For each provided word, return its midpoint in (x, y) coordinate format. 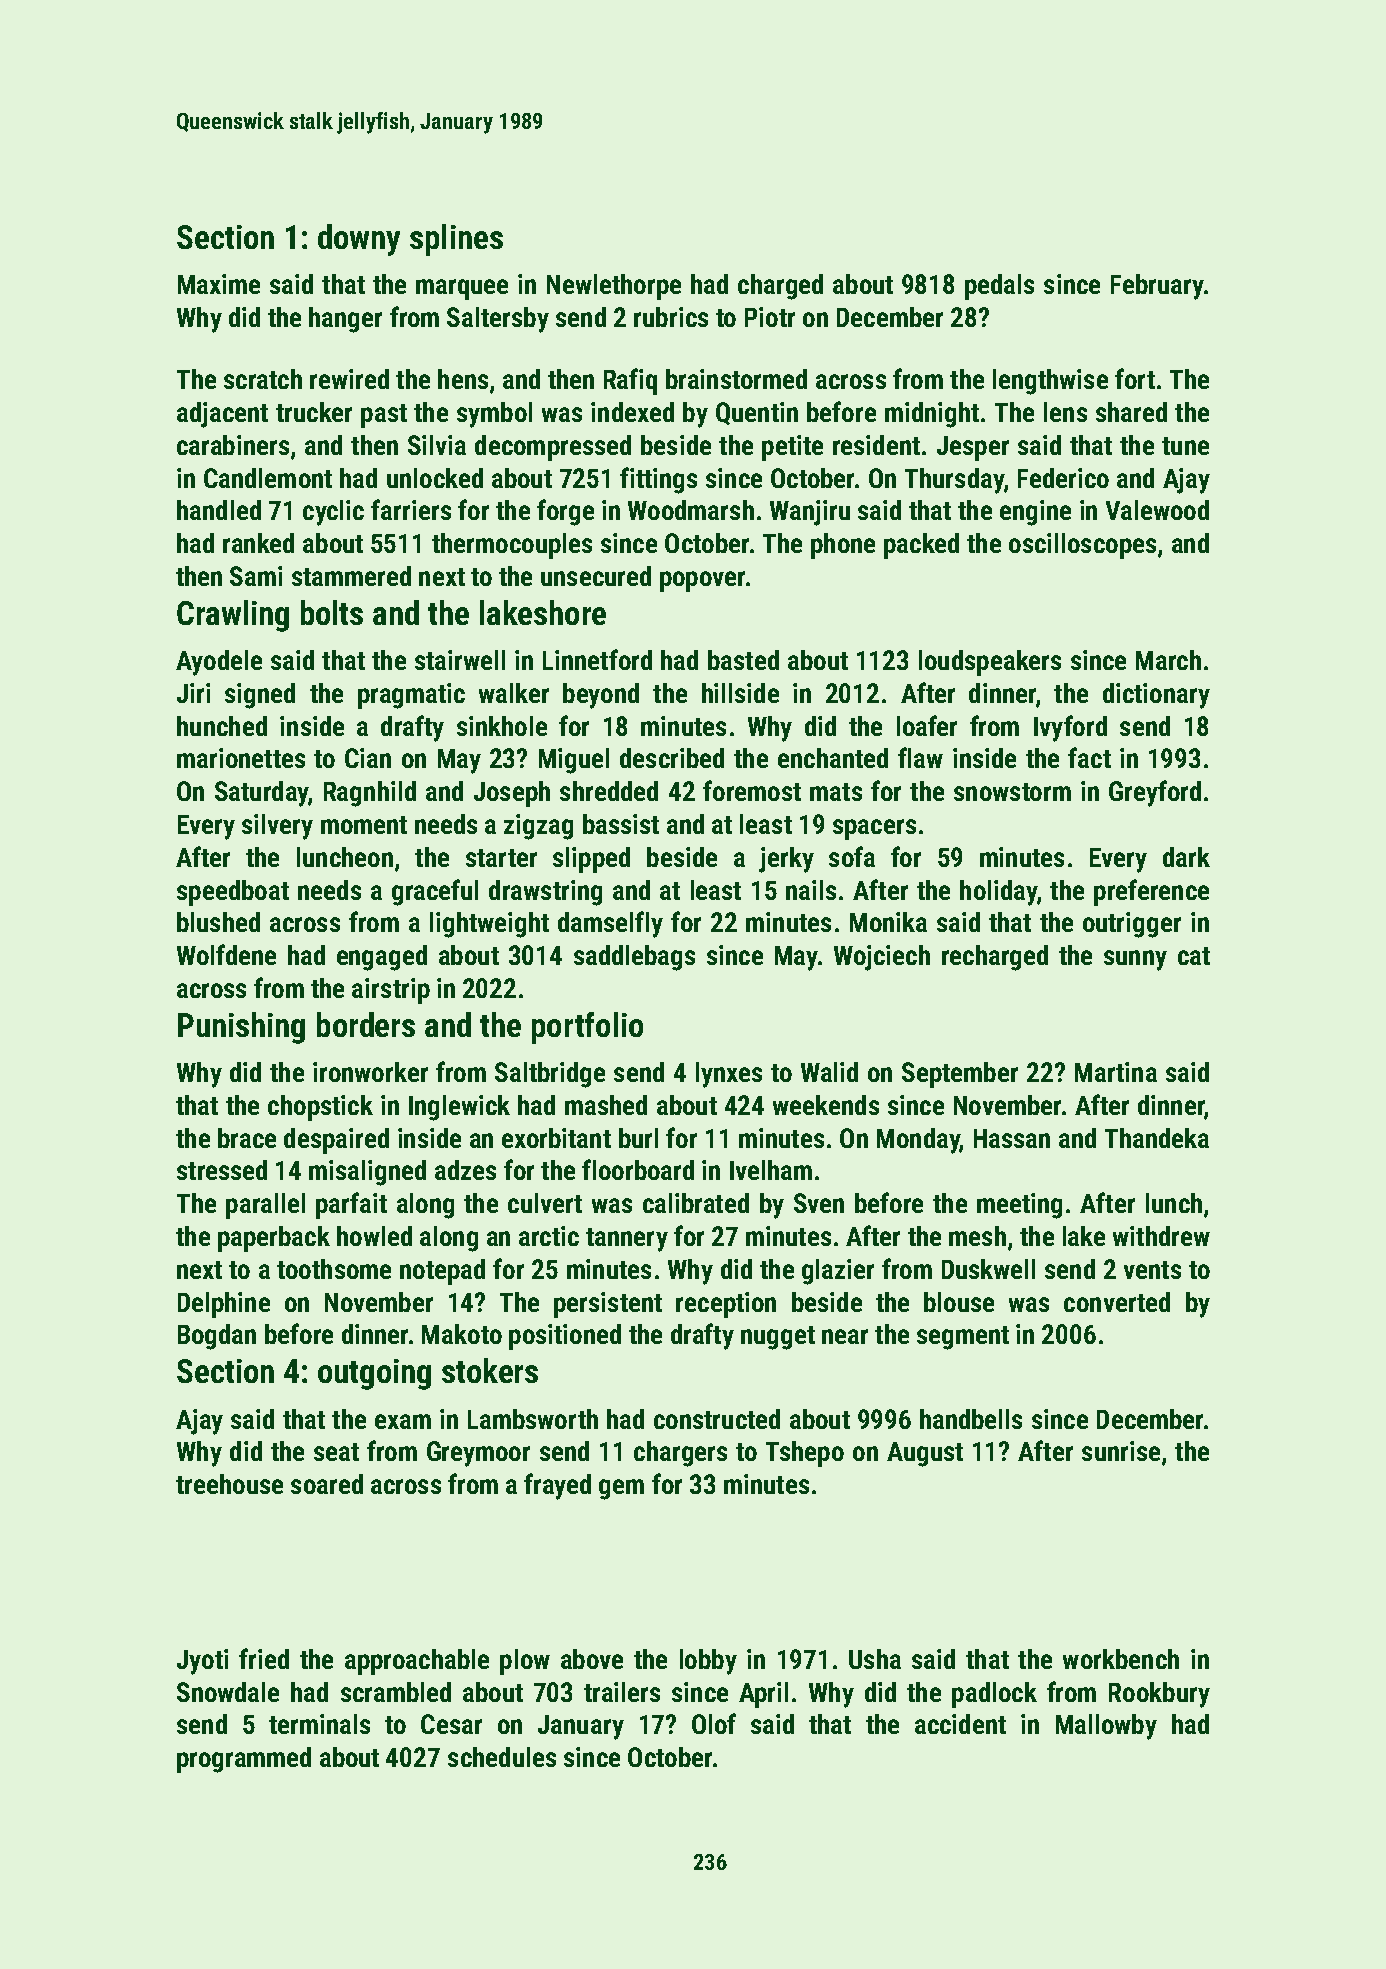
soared (327, 1484)
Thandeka (1157, 1138)
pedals (999, 287)
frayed (557, 1486)
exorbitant (556, 1138)
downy (359, 240)
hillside (740, 693)
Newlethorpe (614, 287)
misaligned (367, 1173)
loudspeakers (990, 663)
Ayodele (219, 663)
